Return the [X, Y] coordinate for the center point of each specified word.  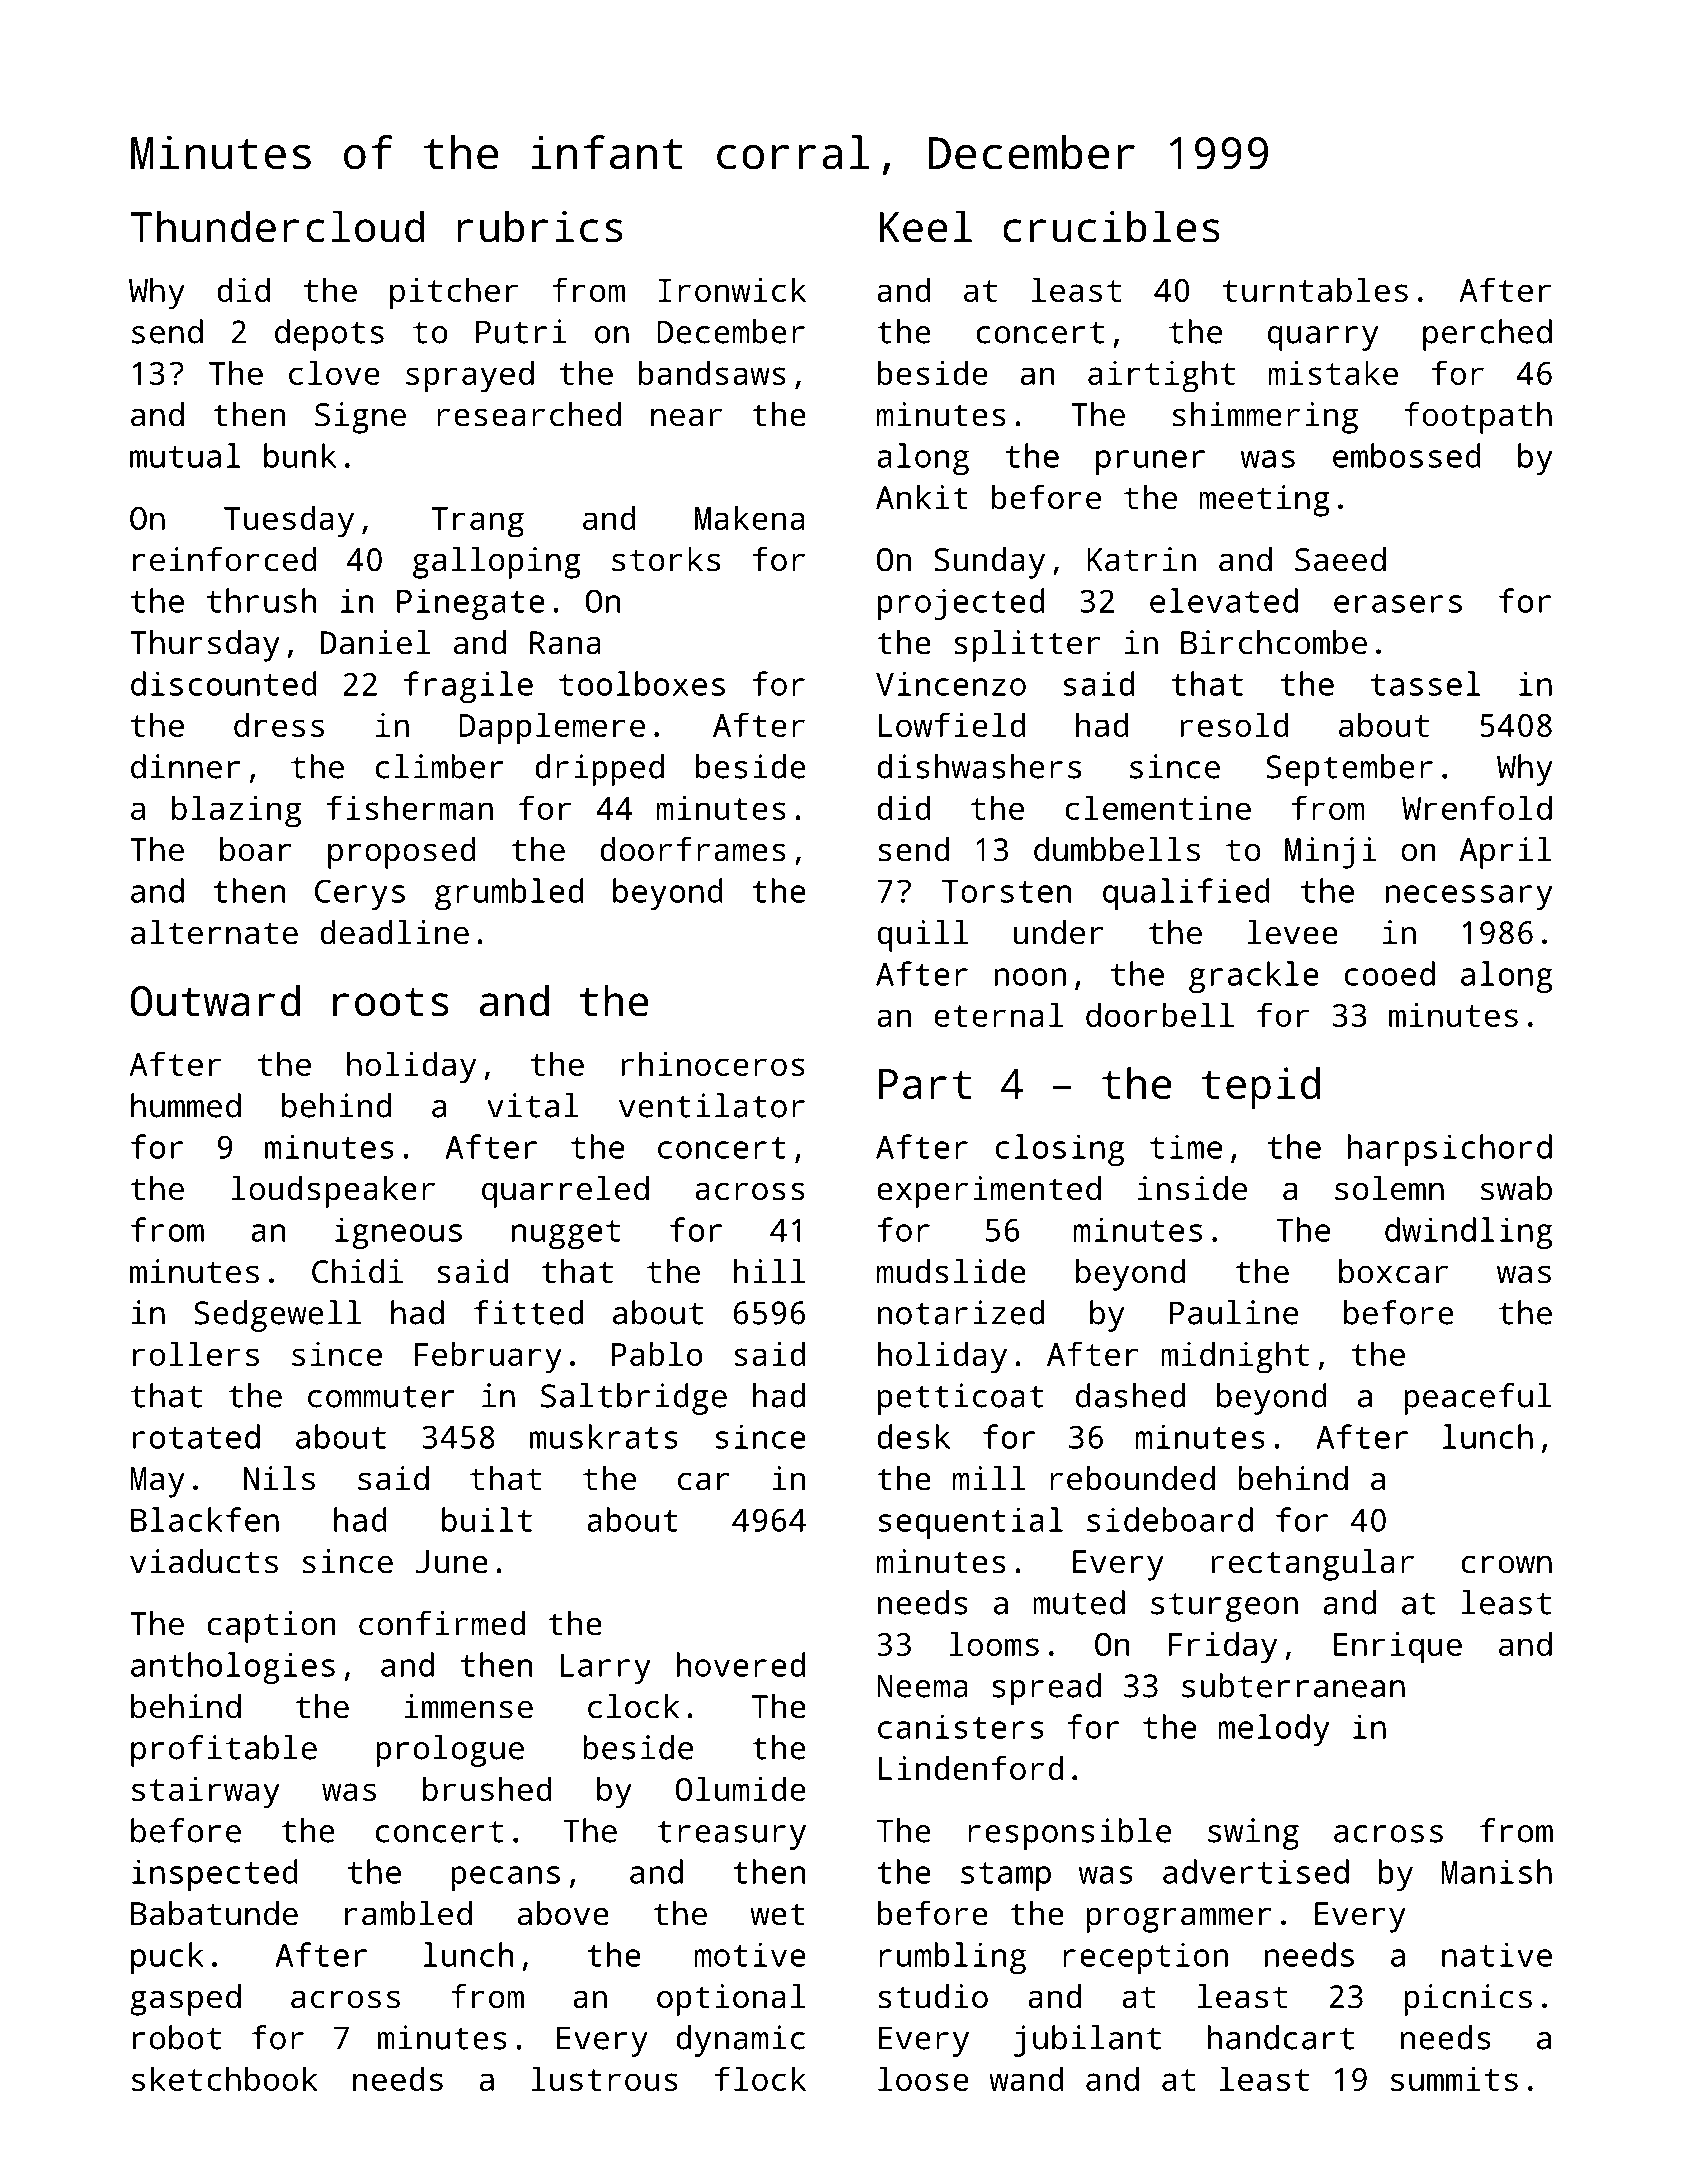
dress [279, 724]
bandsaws [712, 372]
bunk [300, 455]
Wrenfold [1477, 807]
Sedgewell [277, 1316]
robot [177, 2037]
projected [961, 604]
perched [1487, 335]
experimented [989, 1192]
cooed [1390, 973]
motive [750, 1954]
